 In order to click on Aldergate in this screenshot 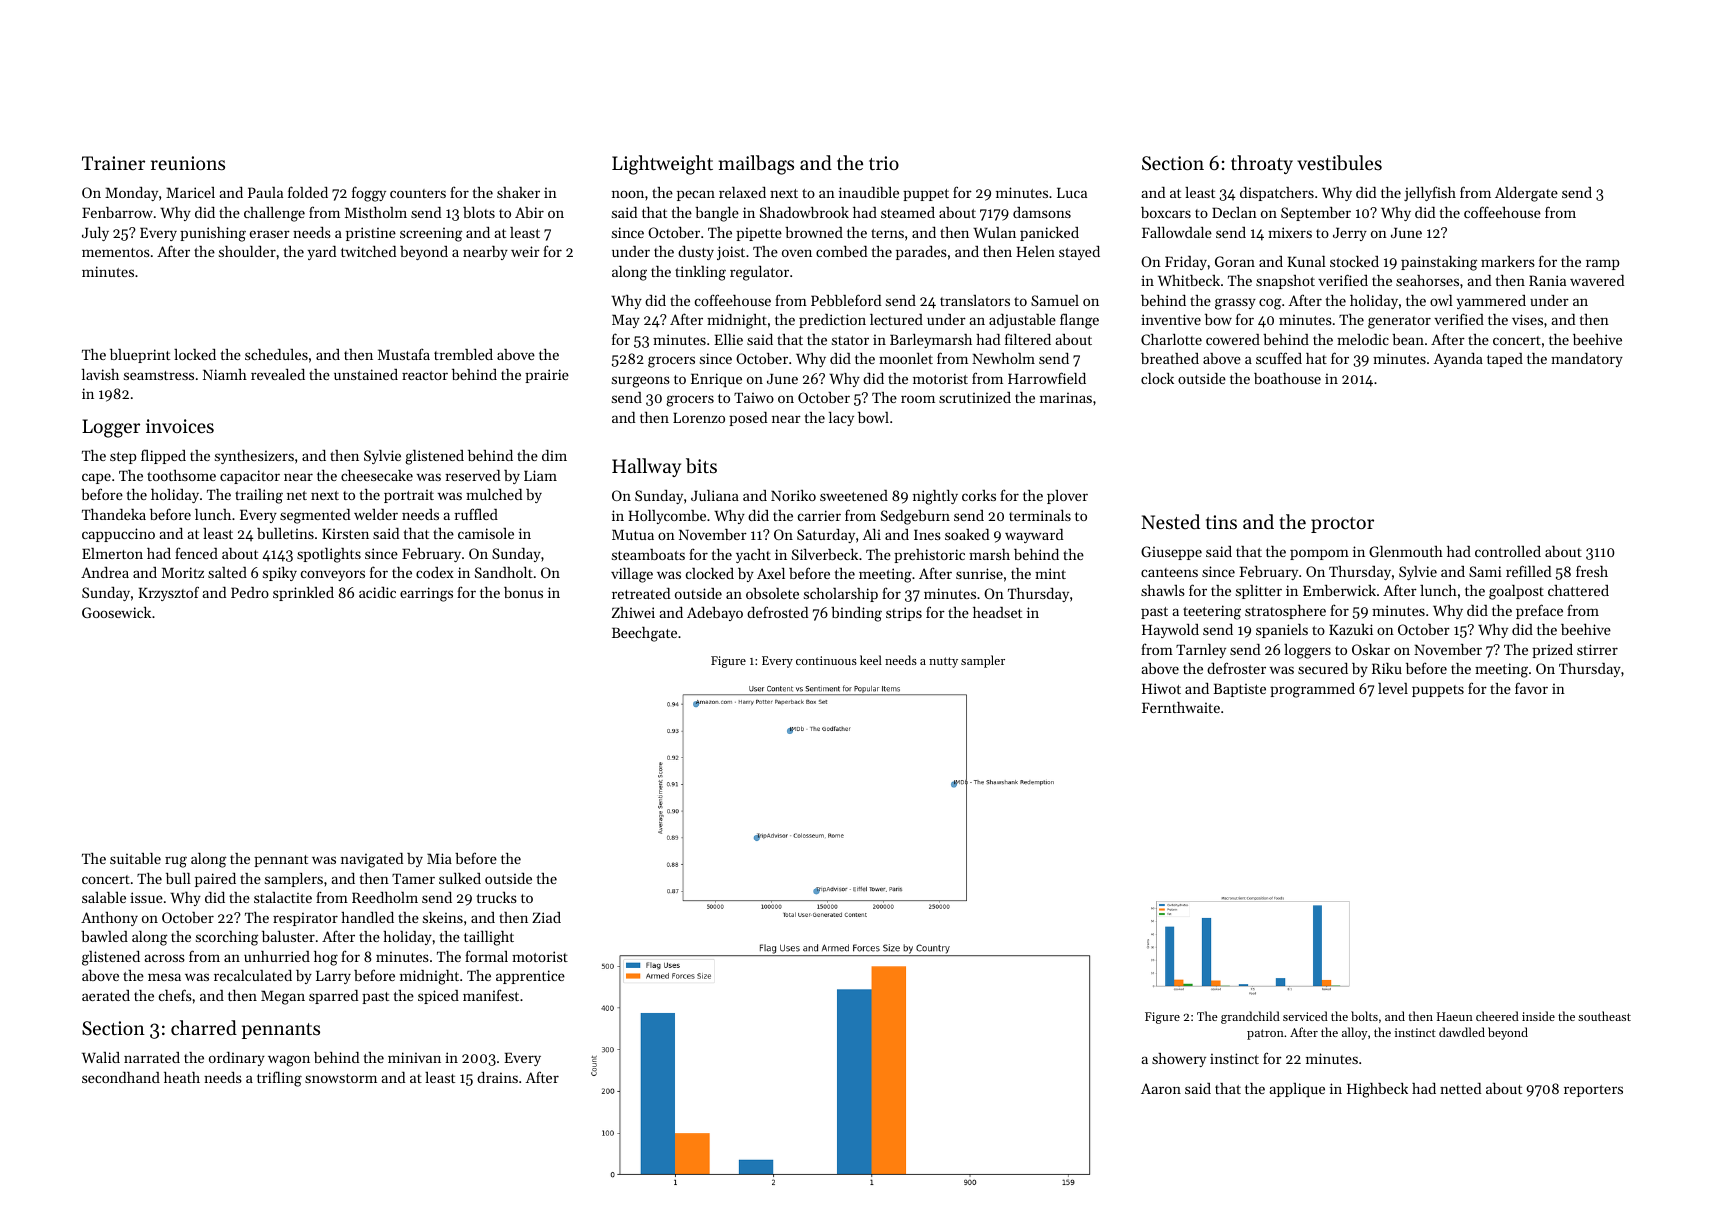, I will do `click(1526, 194)`.
